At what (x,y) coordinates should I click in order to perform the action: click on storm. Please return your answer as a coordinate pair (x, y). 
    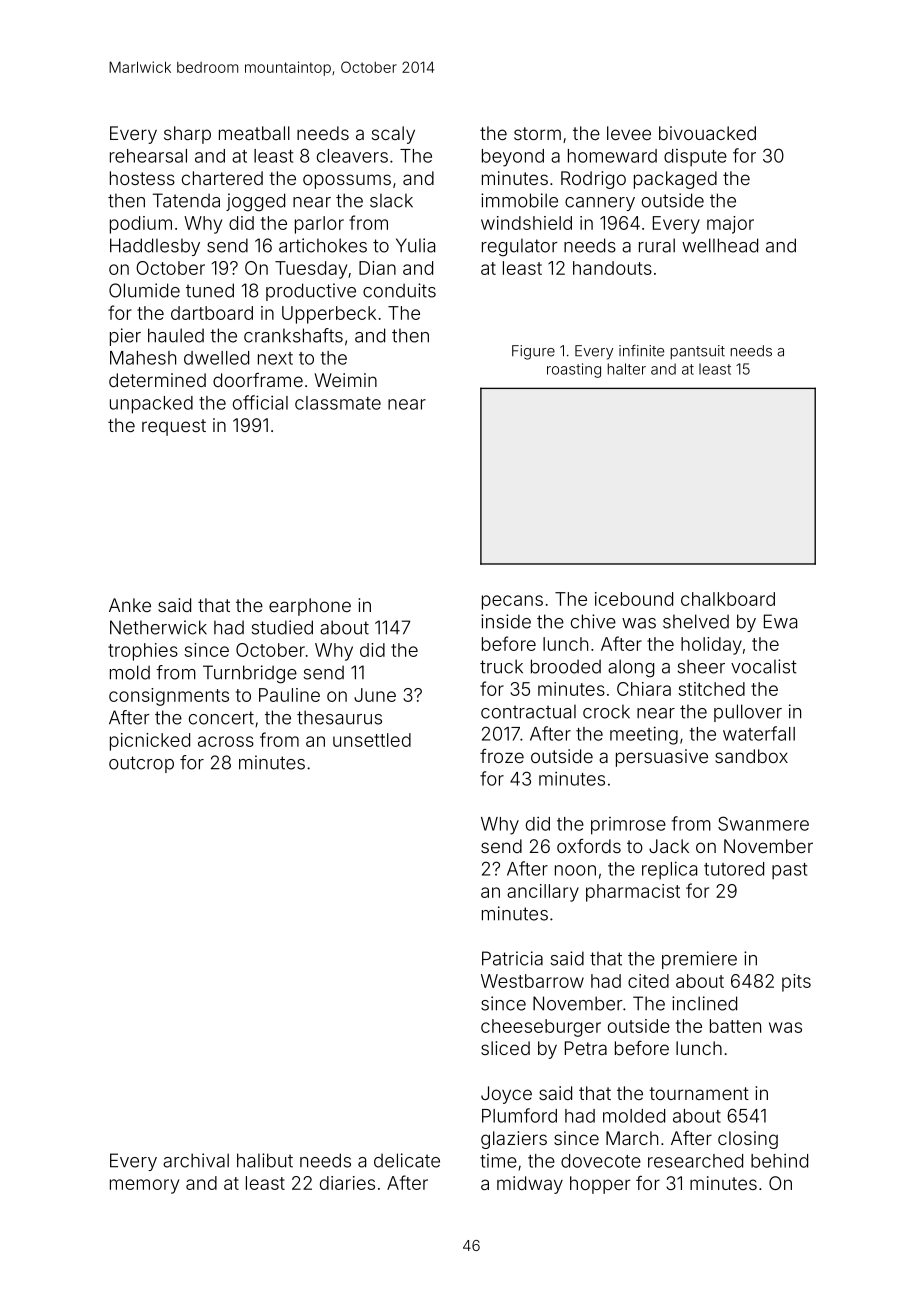
    Looking at the image, I should click on (537, 133).
